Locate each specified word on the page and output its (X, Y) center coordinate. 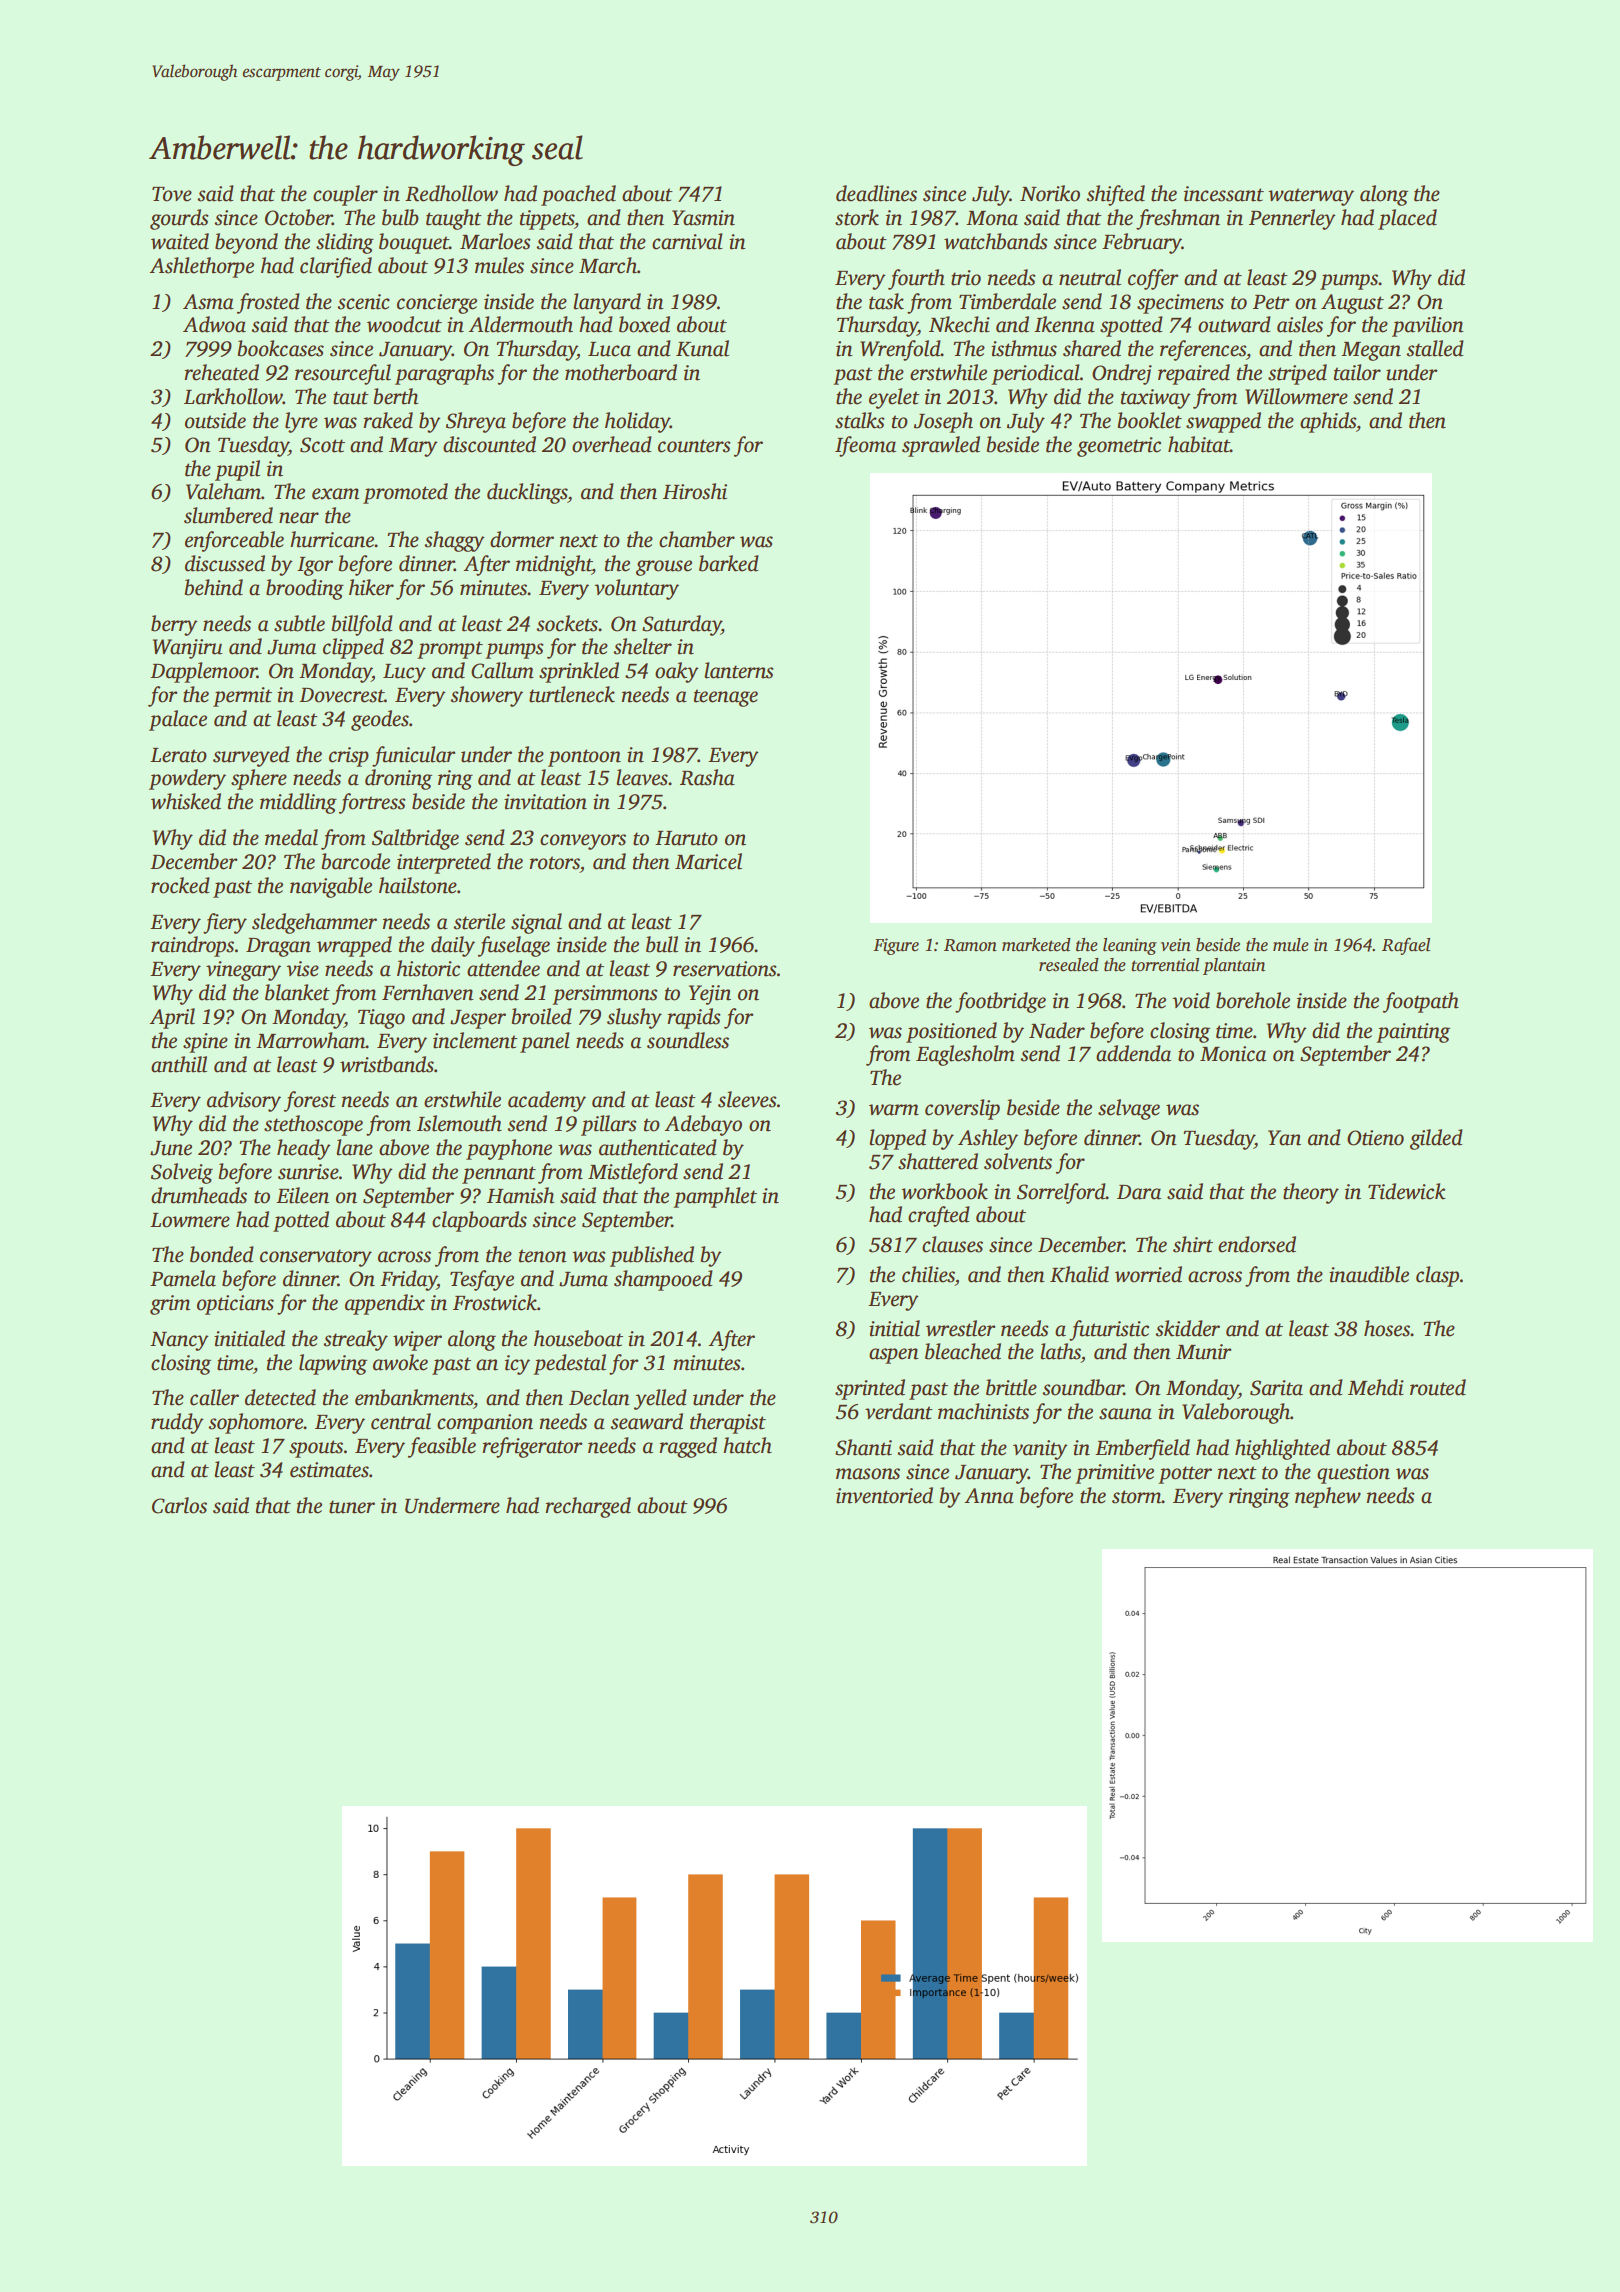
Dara (1139, 1192)
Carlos (179, 1505)
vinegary (243, 971)
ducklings (527, 493)
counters (694, 446)
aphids (1328, 422)
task (886, 301)
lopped (897, 1139)
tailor (1357, 372)
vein (1176, 945)
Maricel (708, 861)
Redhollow (451, 193)
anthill (179, 1064)
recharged (588, 1507)
